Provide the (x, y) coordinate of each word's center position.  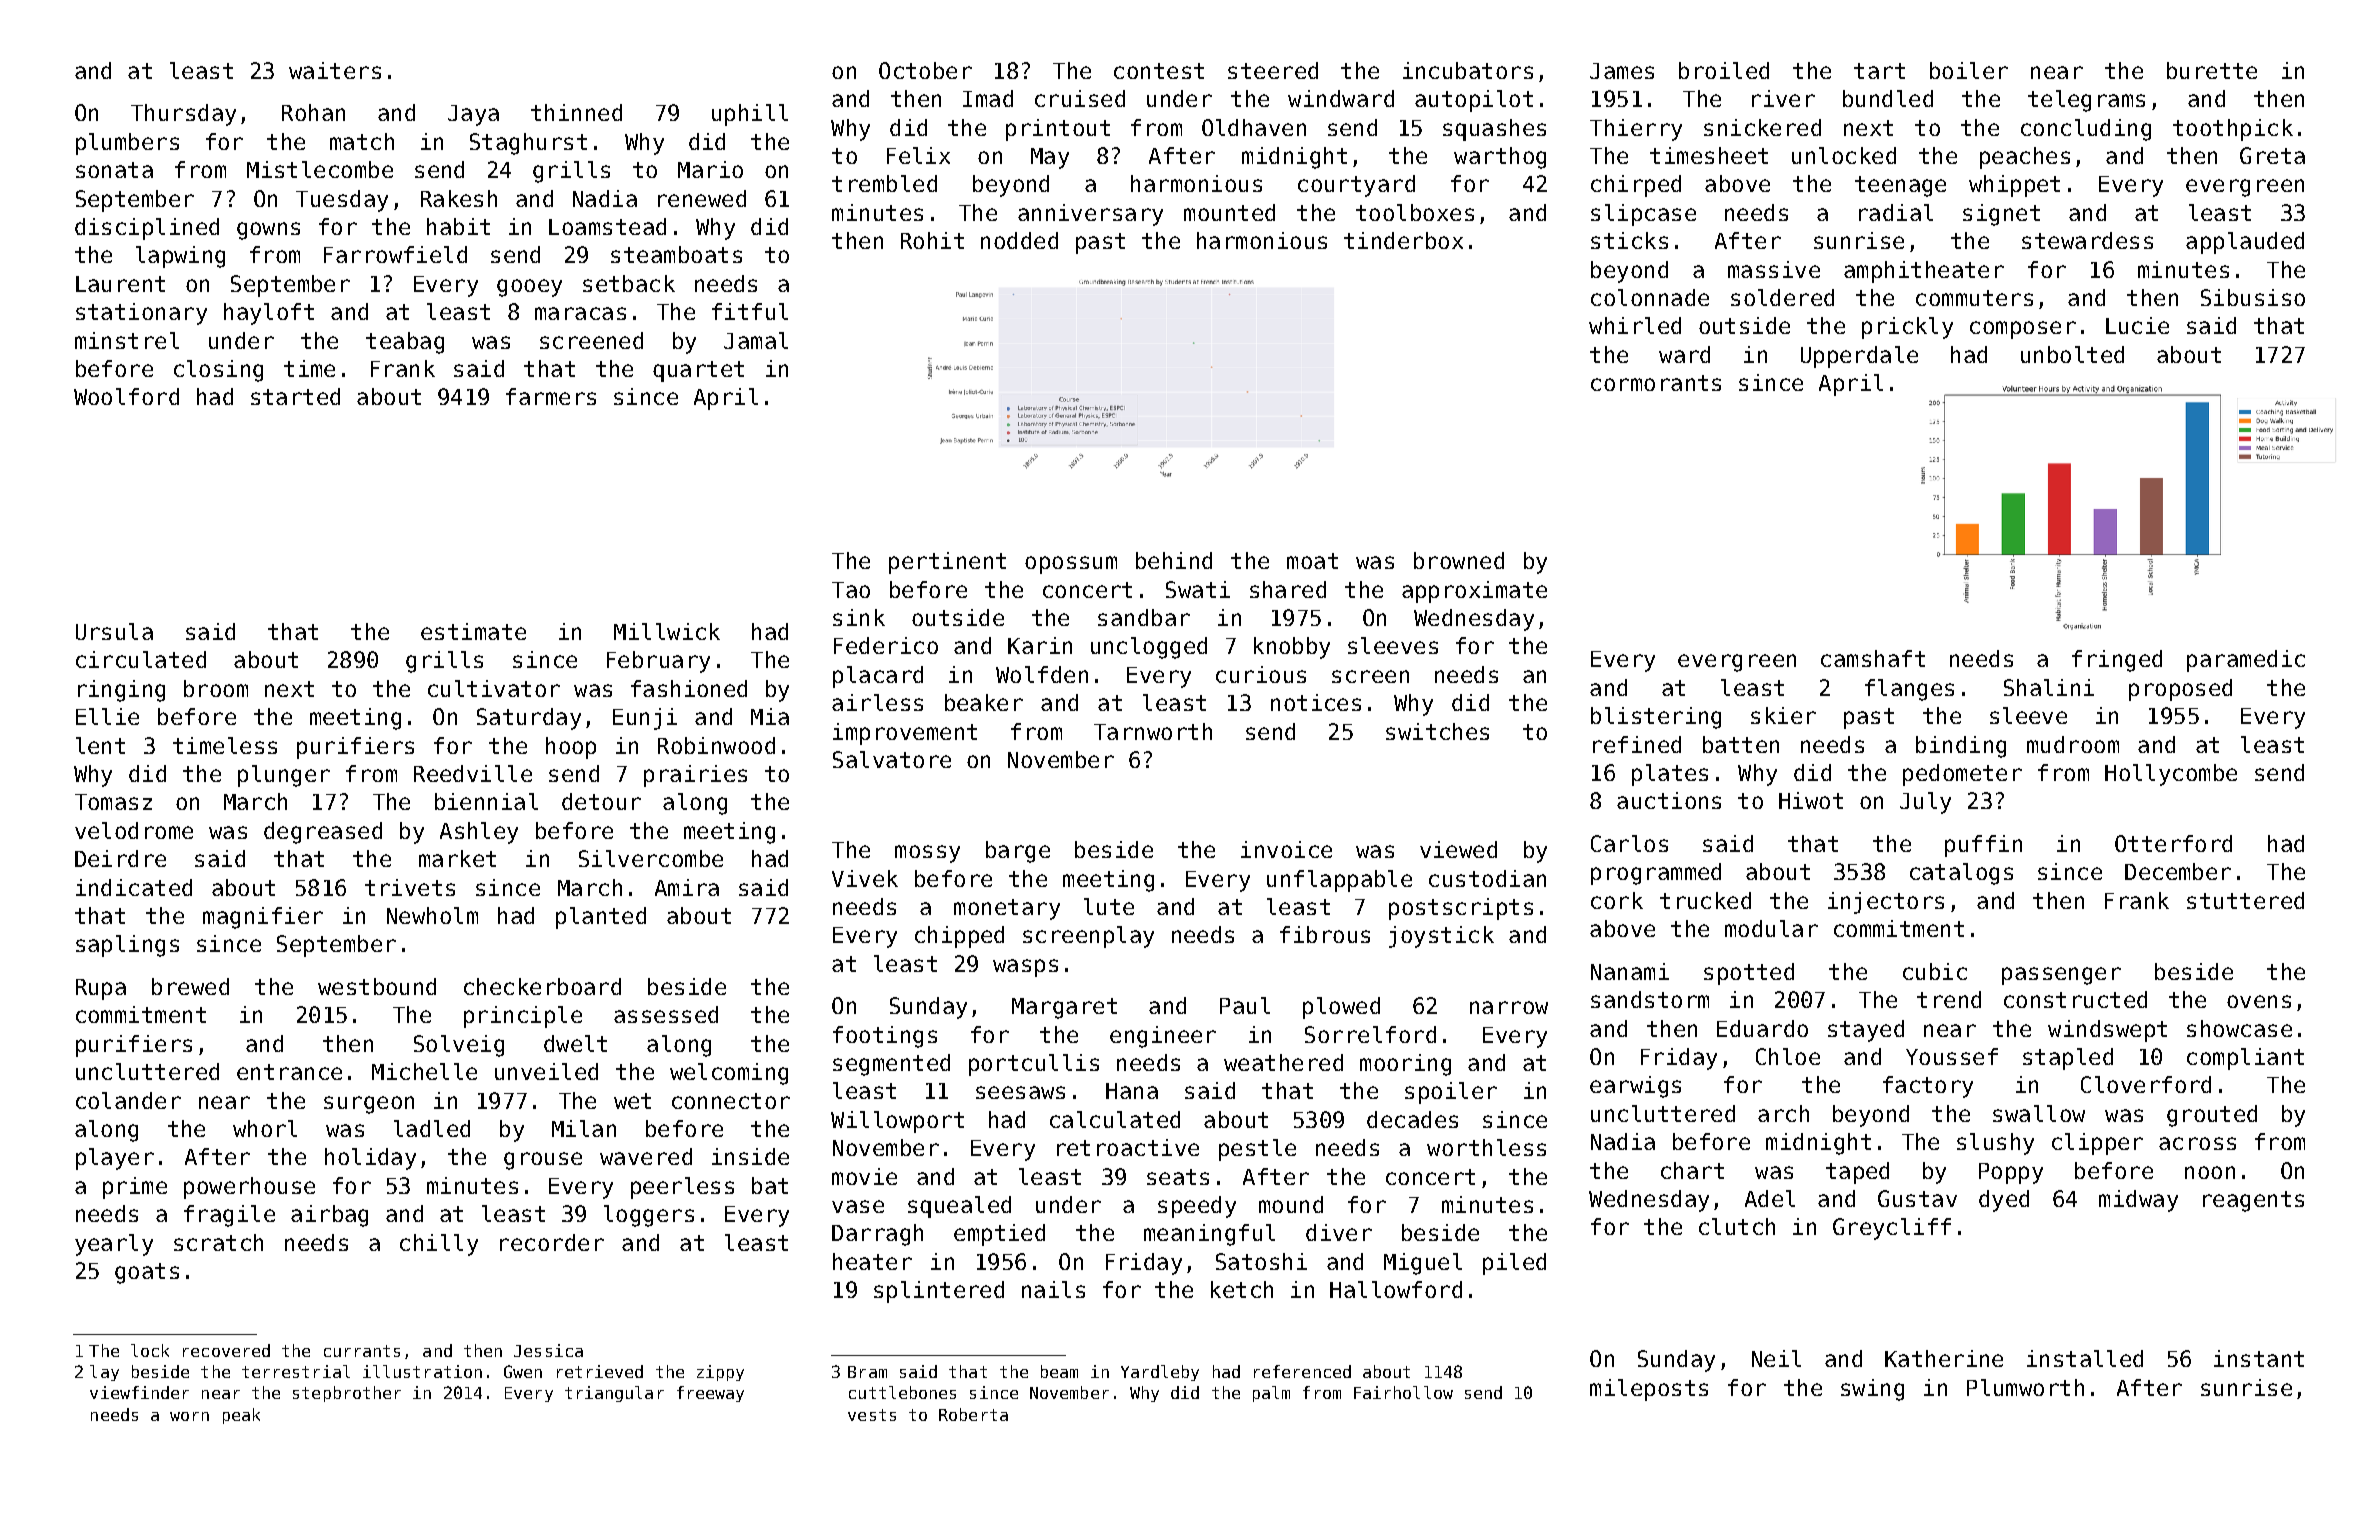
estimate (473, 631)
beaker (984, 702)
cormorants (1656, 383)
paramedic (2246, 661)
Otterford (2173, 843)
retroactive (1128, 1147)
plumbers (127, 144)
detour (601, 801)
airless (877, 702)
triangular (614, 1394)
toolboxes (1415, 212)
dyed (2004, 1201)
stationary (141, 314)
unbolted (2072, 354)
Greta (2272, 155)
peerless (682, 1188)
